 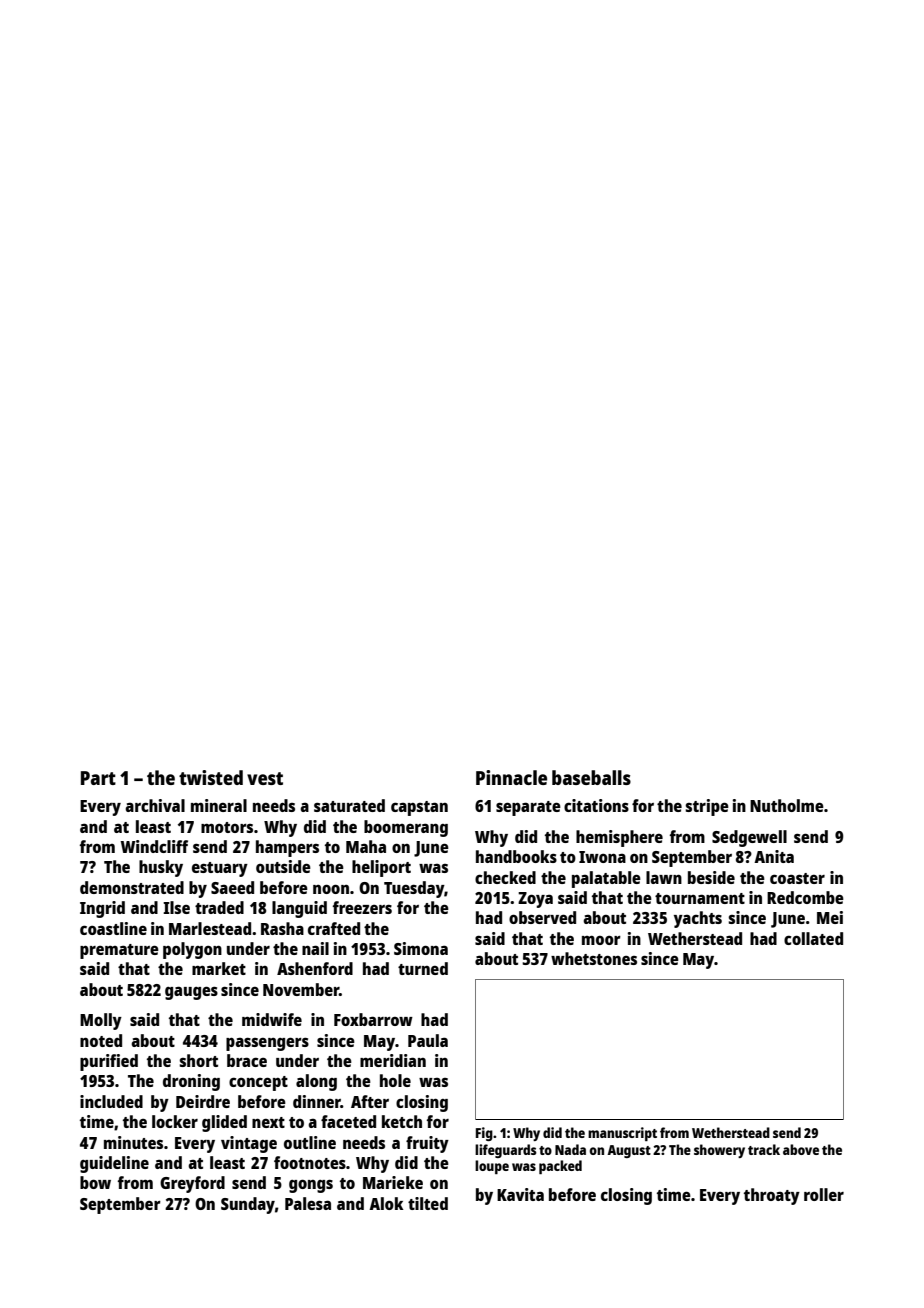 What do you see at coordinates (272, 1019) in the screenshot?
I see `midwife` at bounding box center [272, 1019].
